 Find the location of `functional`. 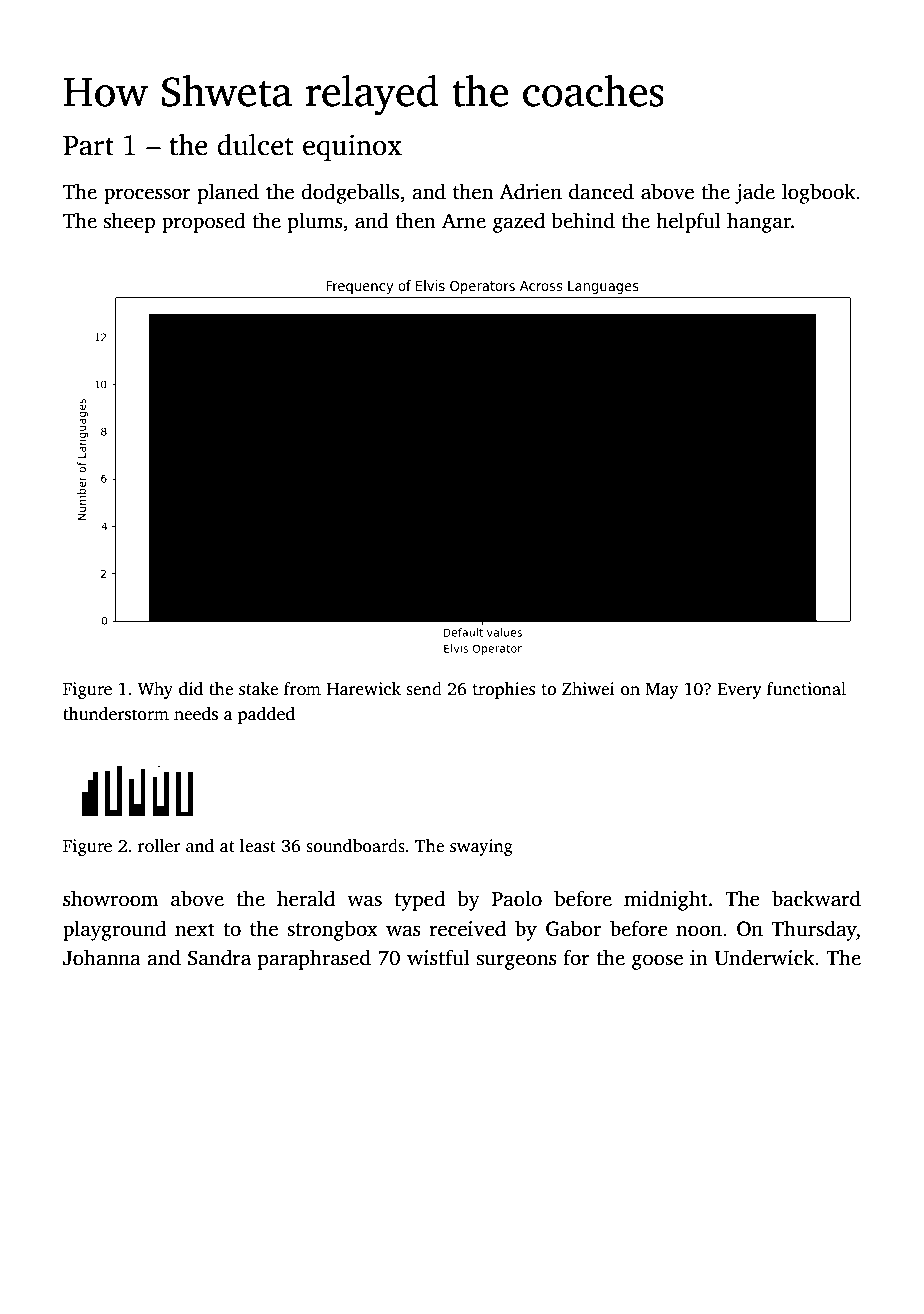

functional is located at coordinates (806, 689).
